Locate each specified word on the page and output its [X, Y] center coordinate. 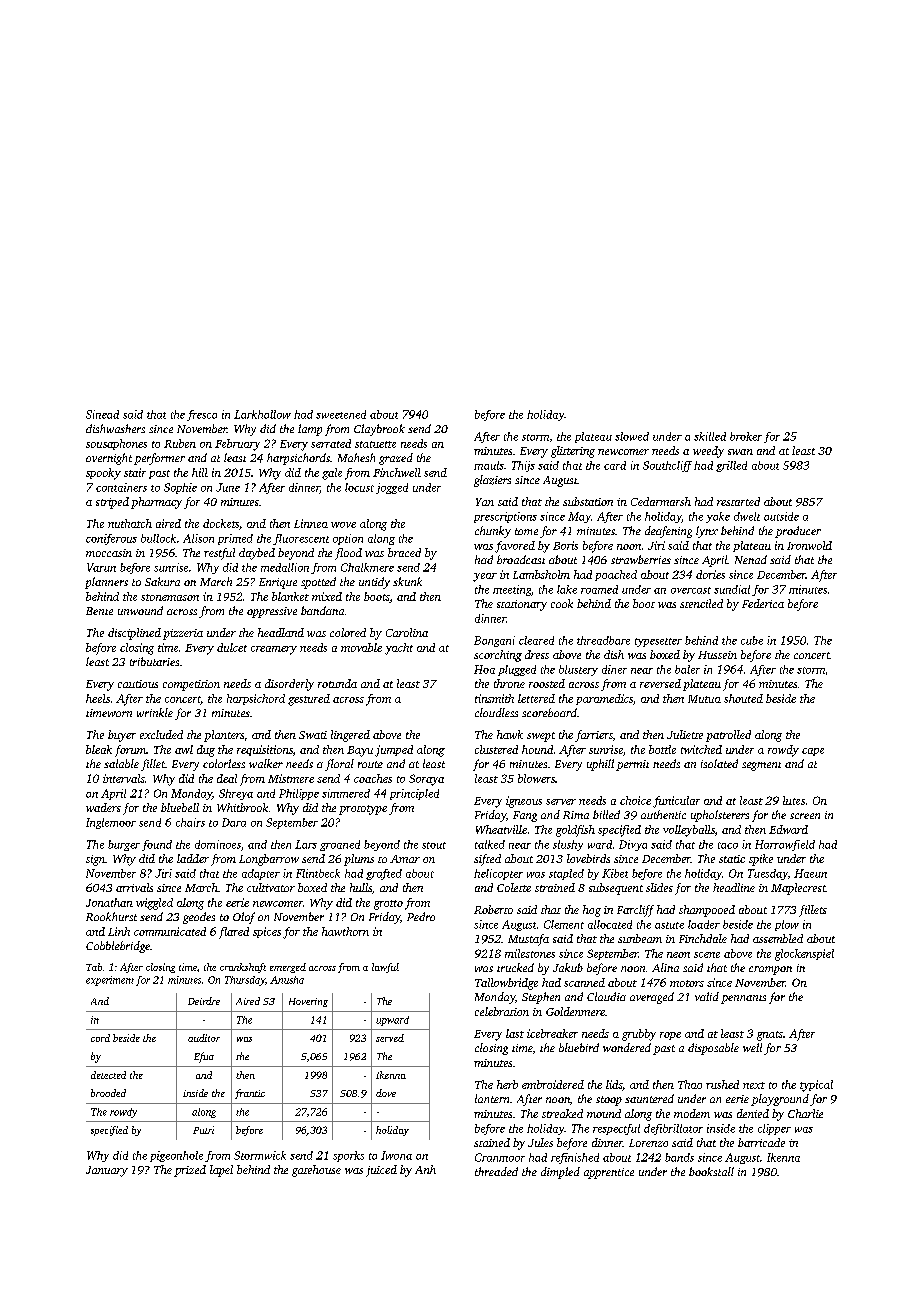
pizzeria [183, 634]
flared [234, 933]
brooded [108, 1093]
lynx [707, 532]
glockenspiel [804, 955]
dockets [221, 523]
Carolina [407, 632]
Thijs [523, 466]
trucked [515, 967]
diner [614, 669]
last [515, 1033]
